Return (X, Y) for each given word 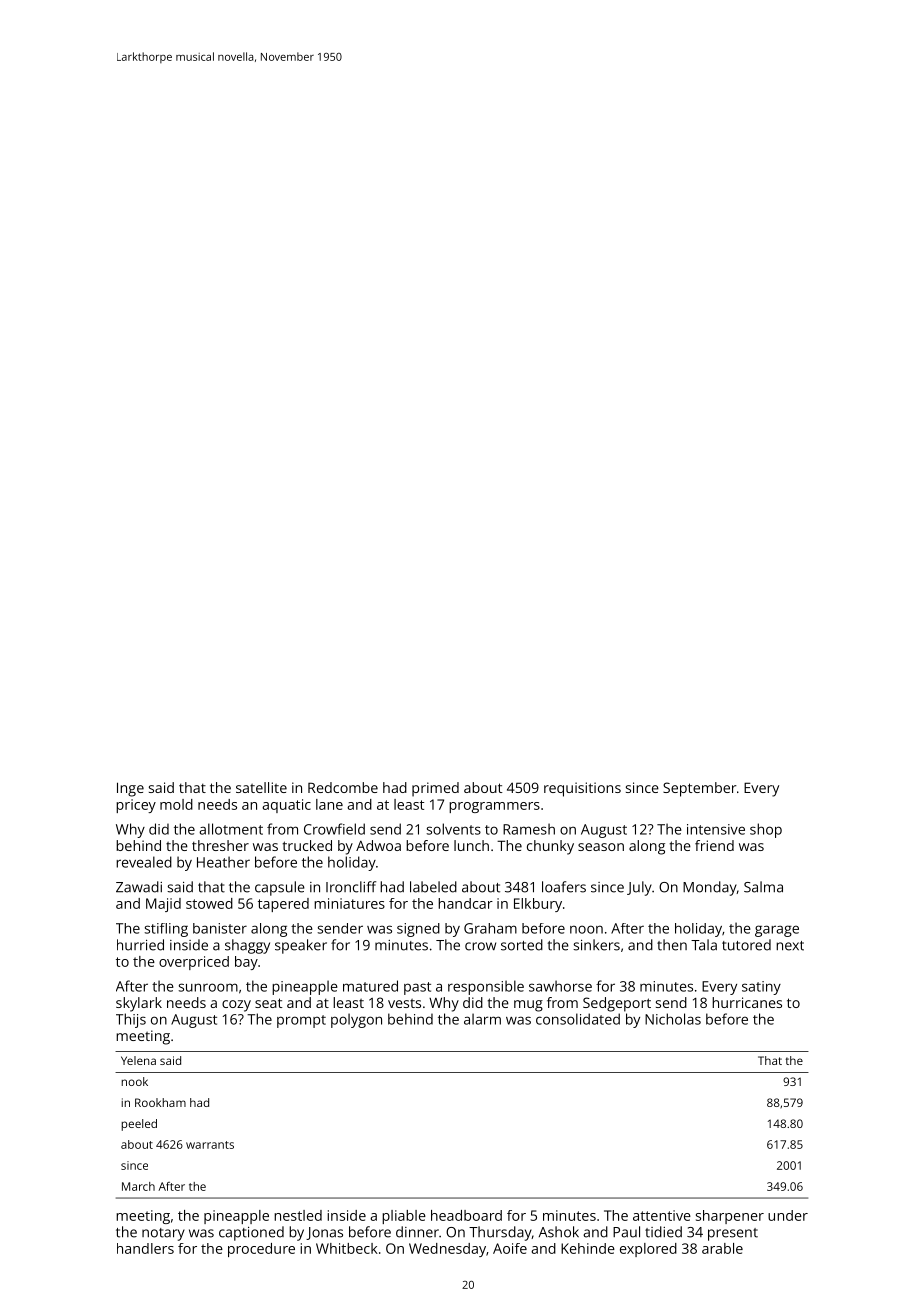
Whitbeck (347, 1248)
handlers (145, 1248)
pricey (136, 806)
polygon (356, 1020)
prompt (301, 1021)
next (790, 946)
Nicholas (673, 1019)
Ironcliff (351, 887)
